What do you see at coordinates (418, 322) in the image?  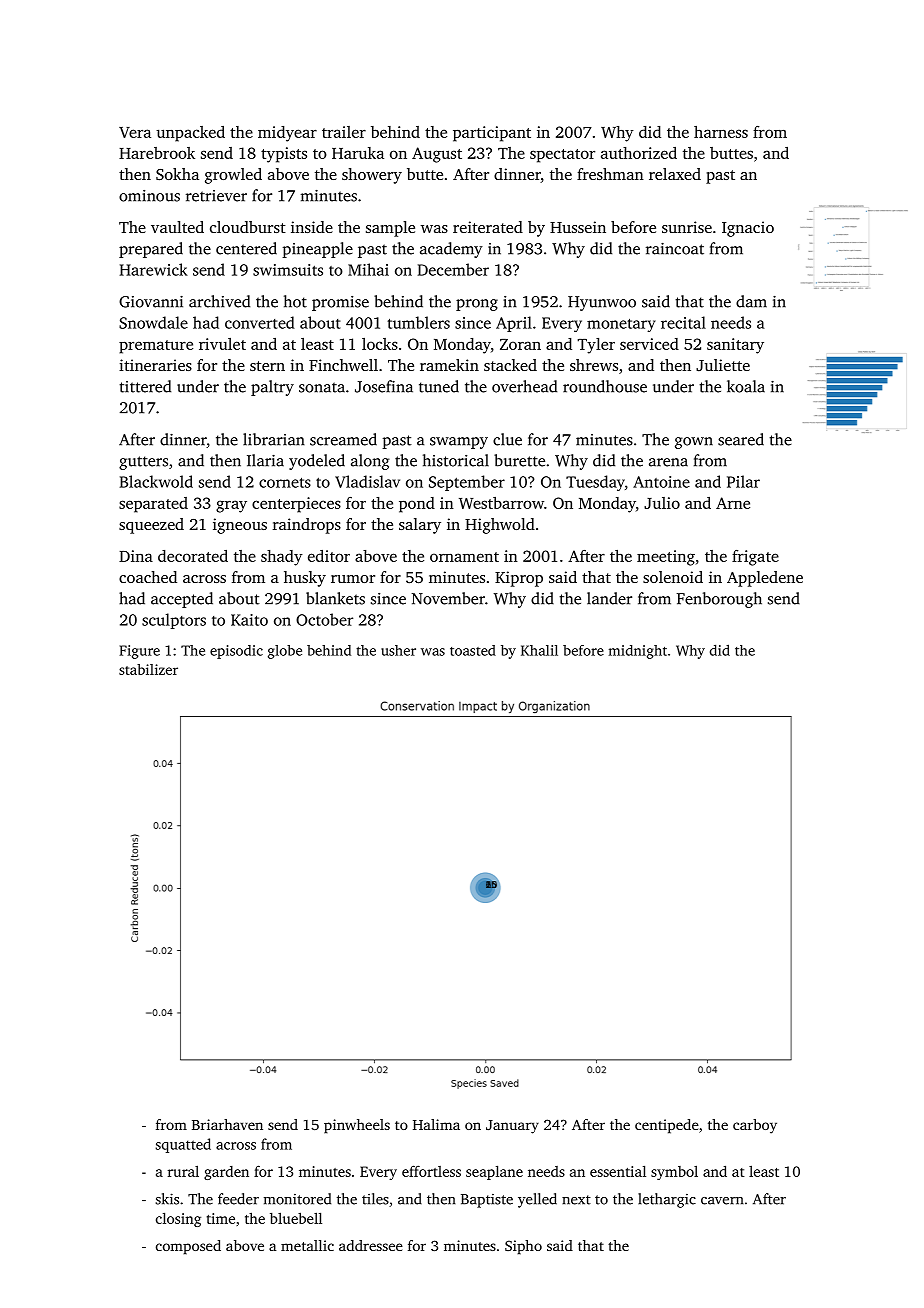 I see `tumblers` at bounding box center [418, 322].
